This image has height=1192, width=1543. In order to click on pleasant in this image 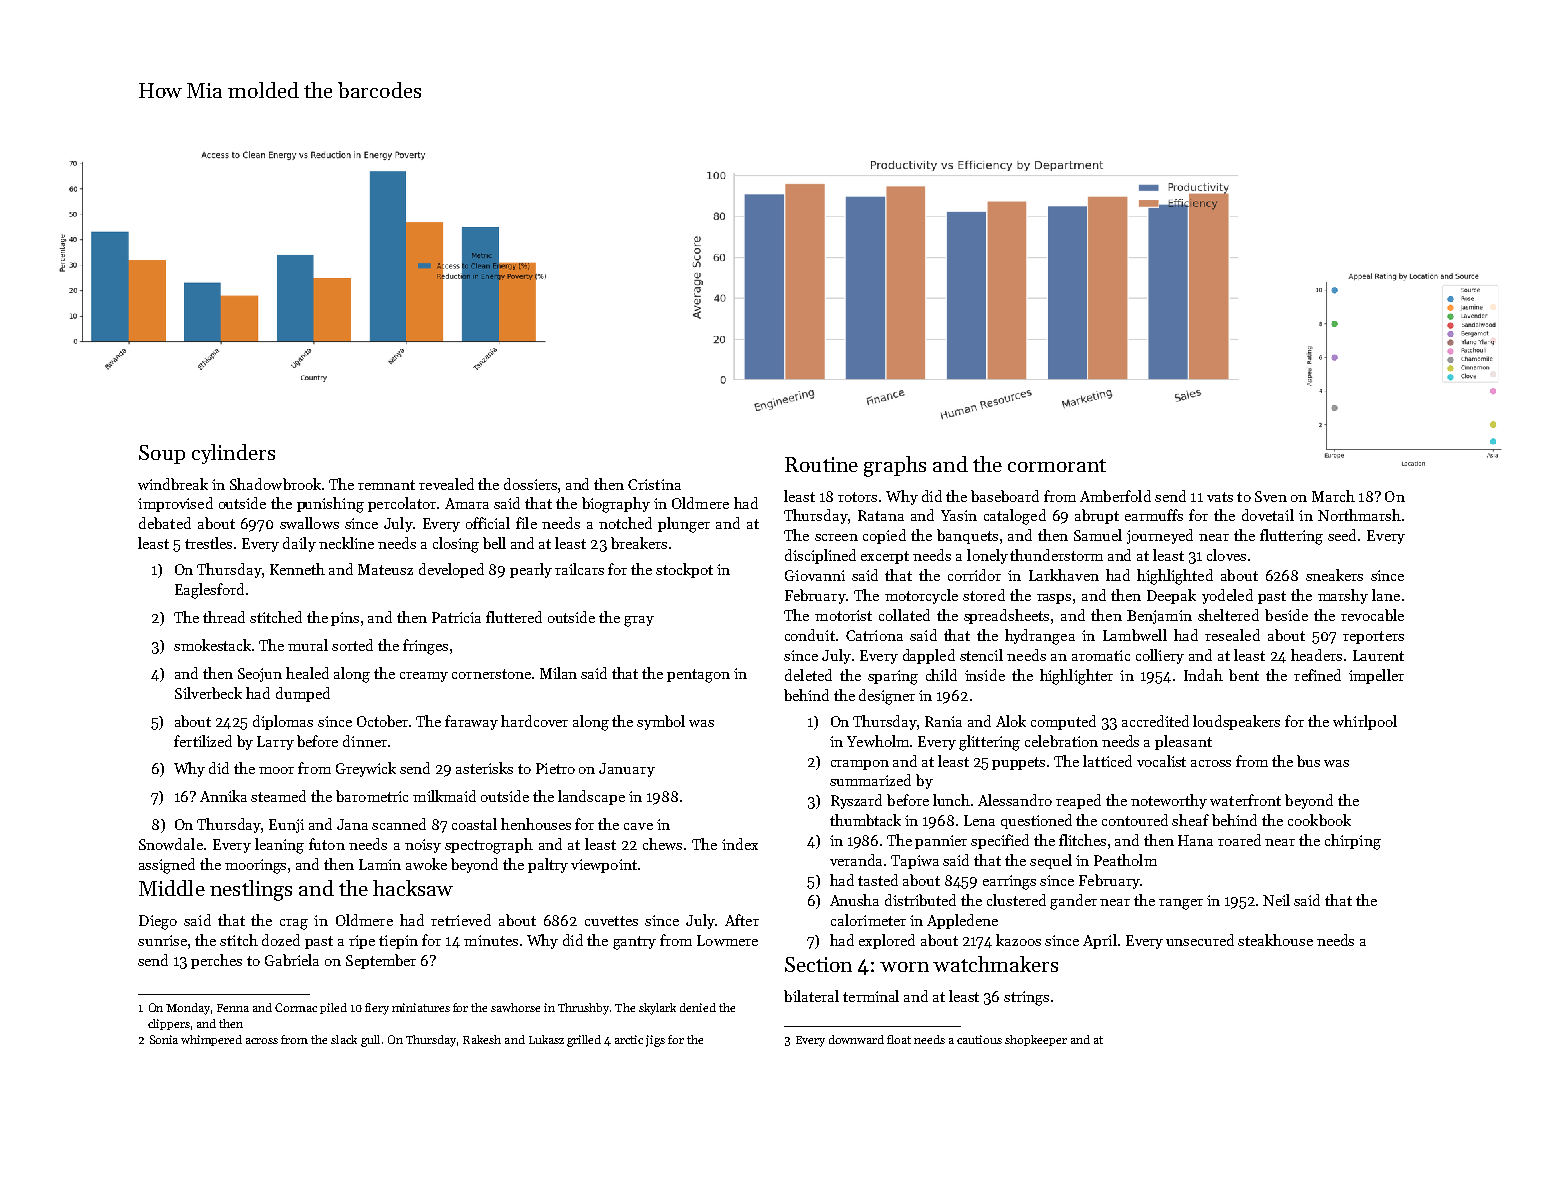, I will do `click(1183, 742)`.
